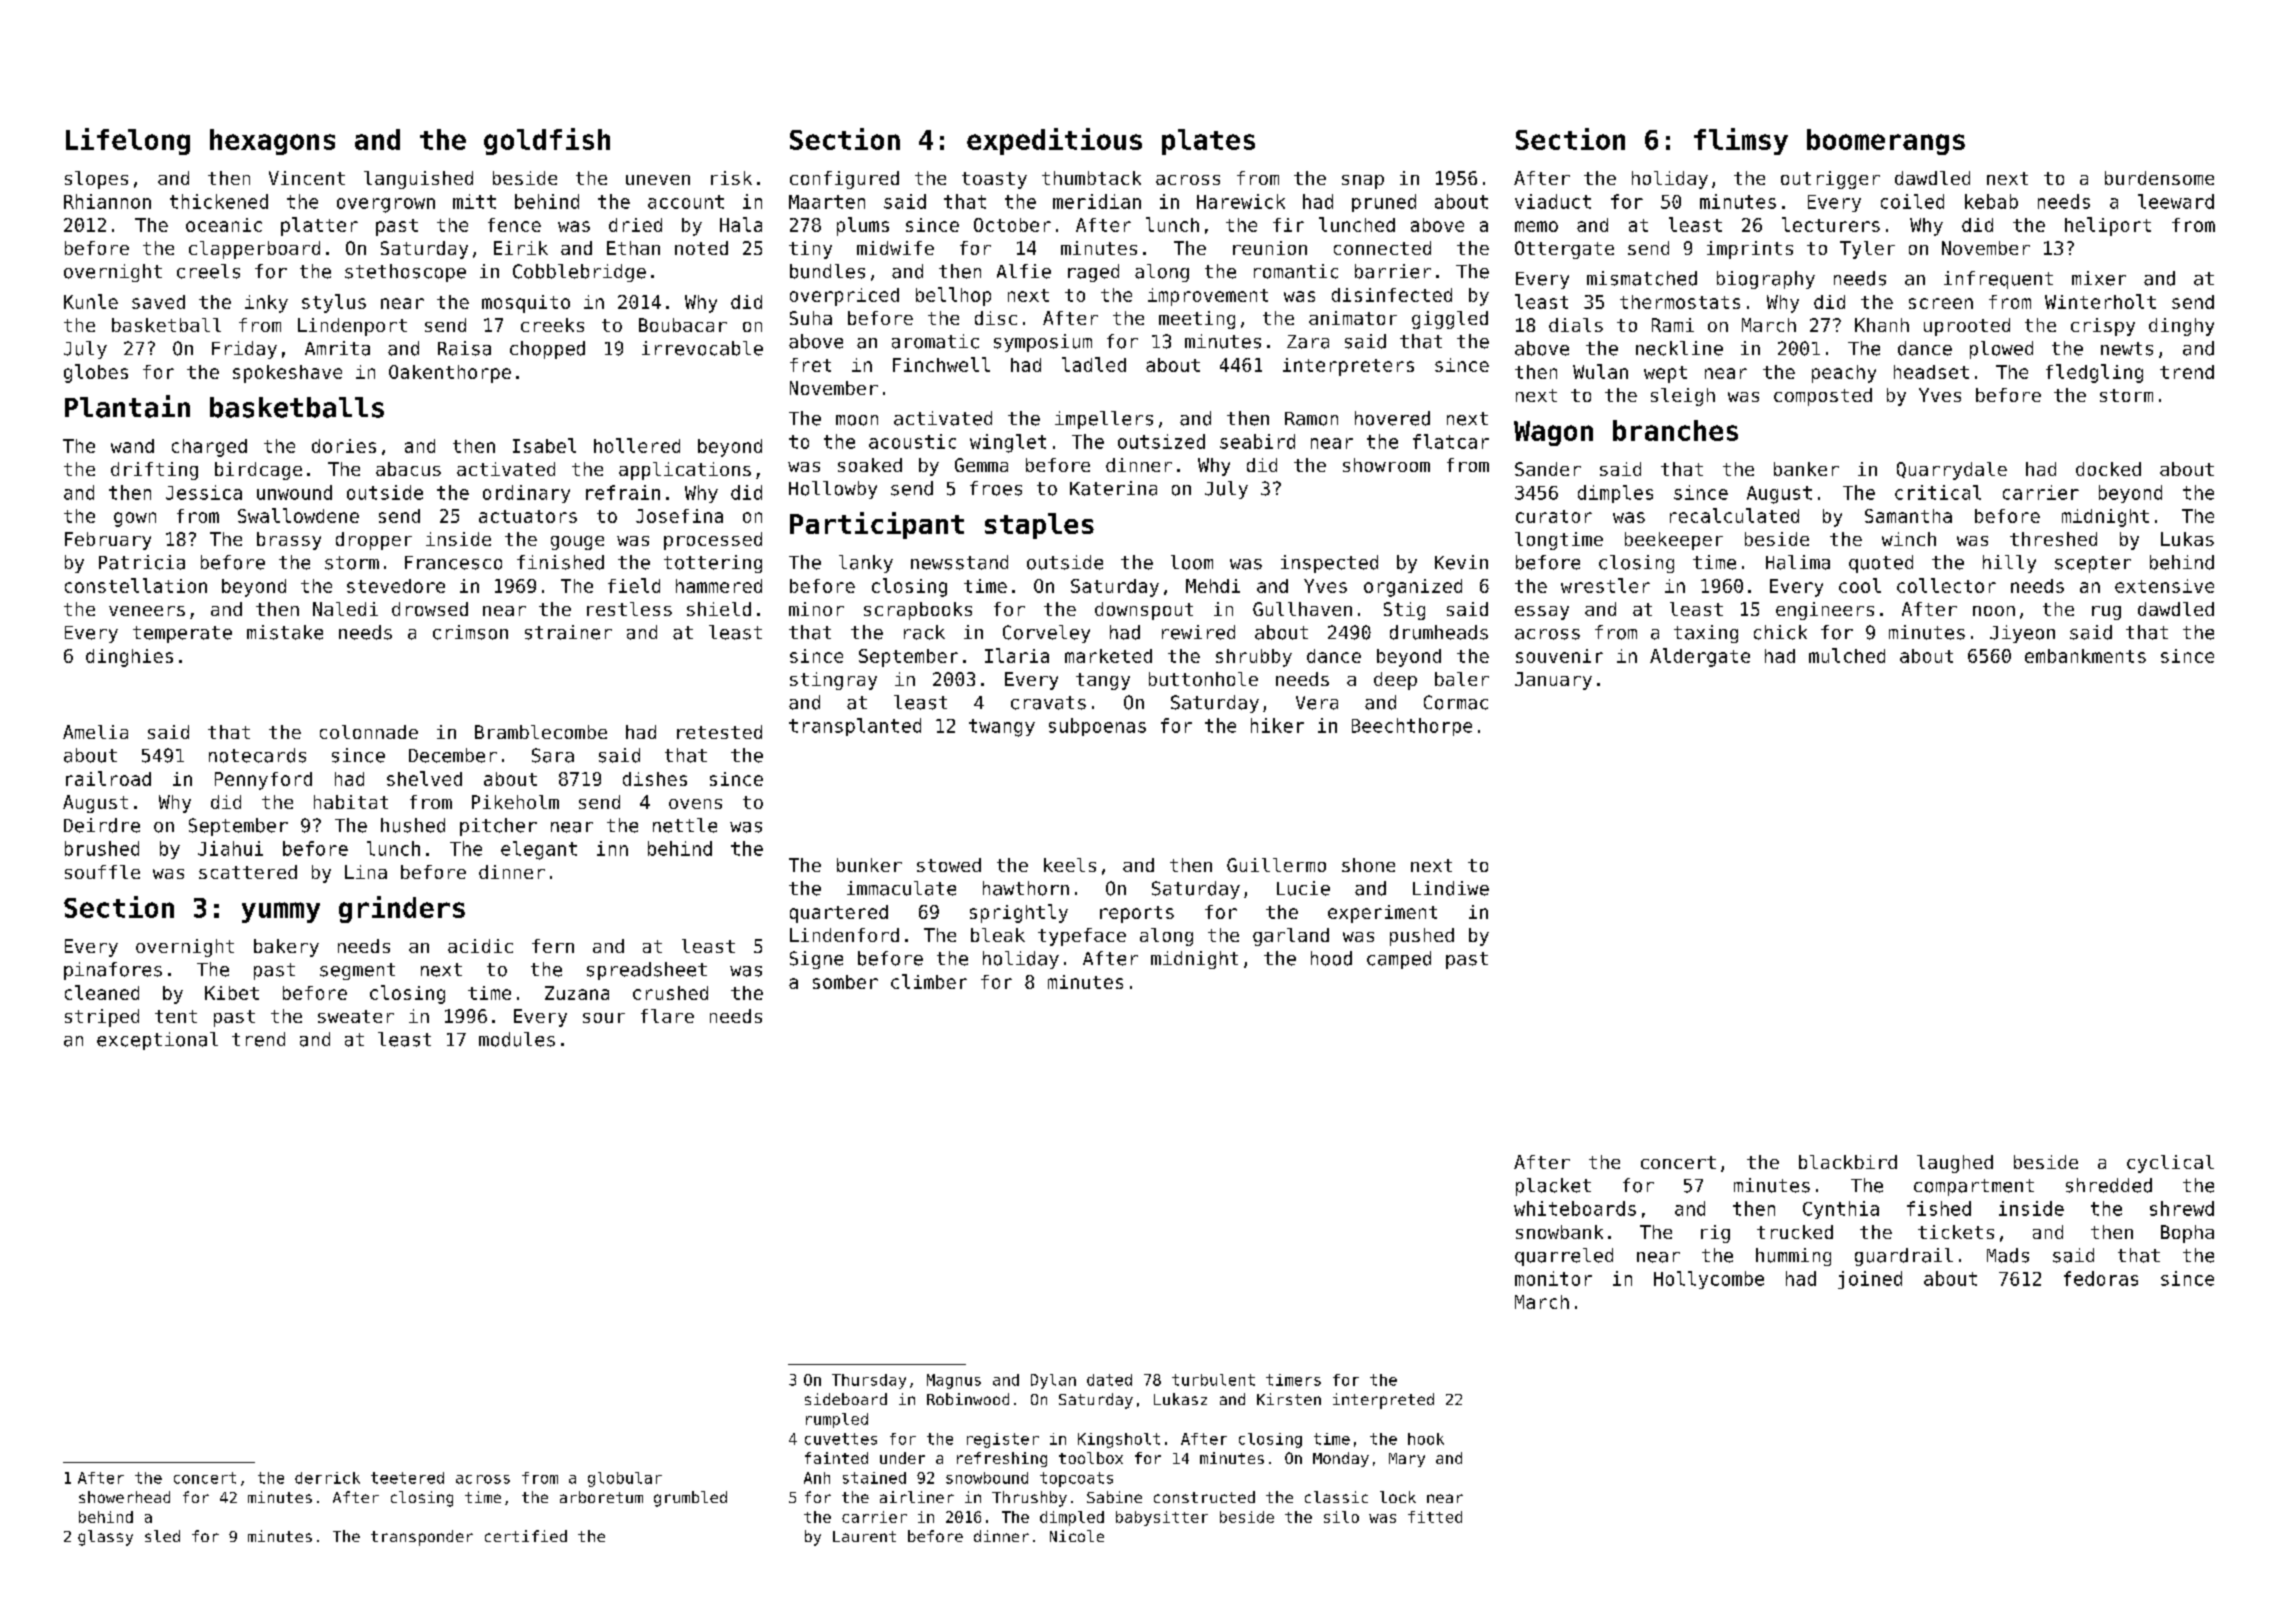 The height and width of the screenshot is (1611, 2278). I want to click on constructed, so click(1204, 1497).
